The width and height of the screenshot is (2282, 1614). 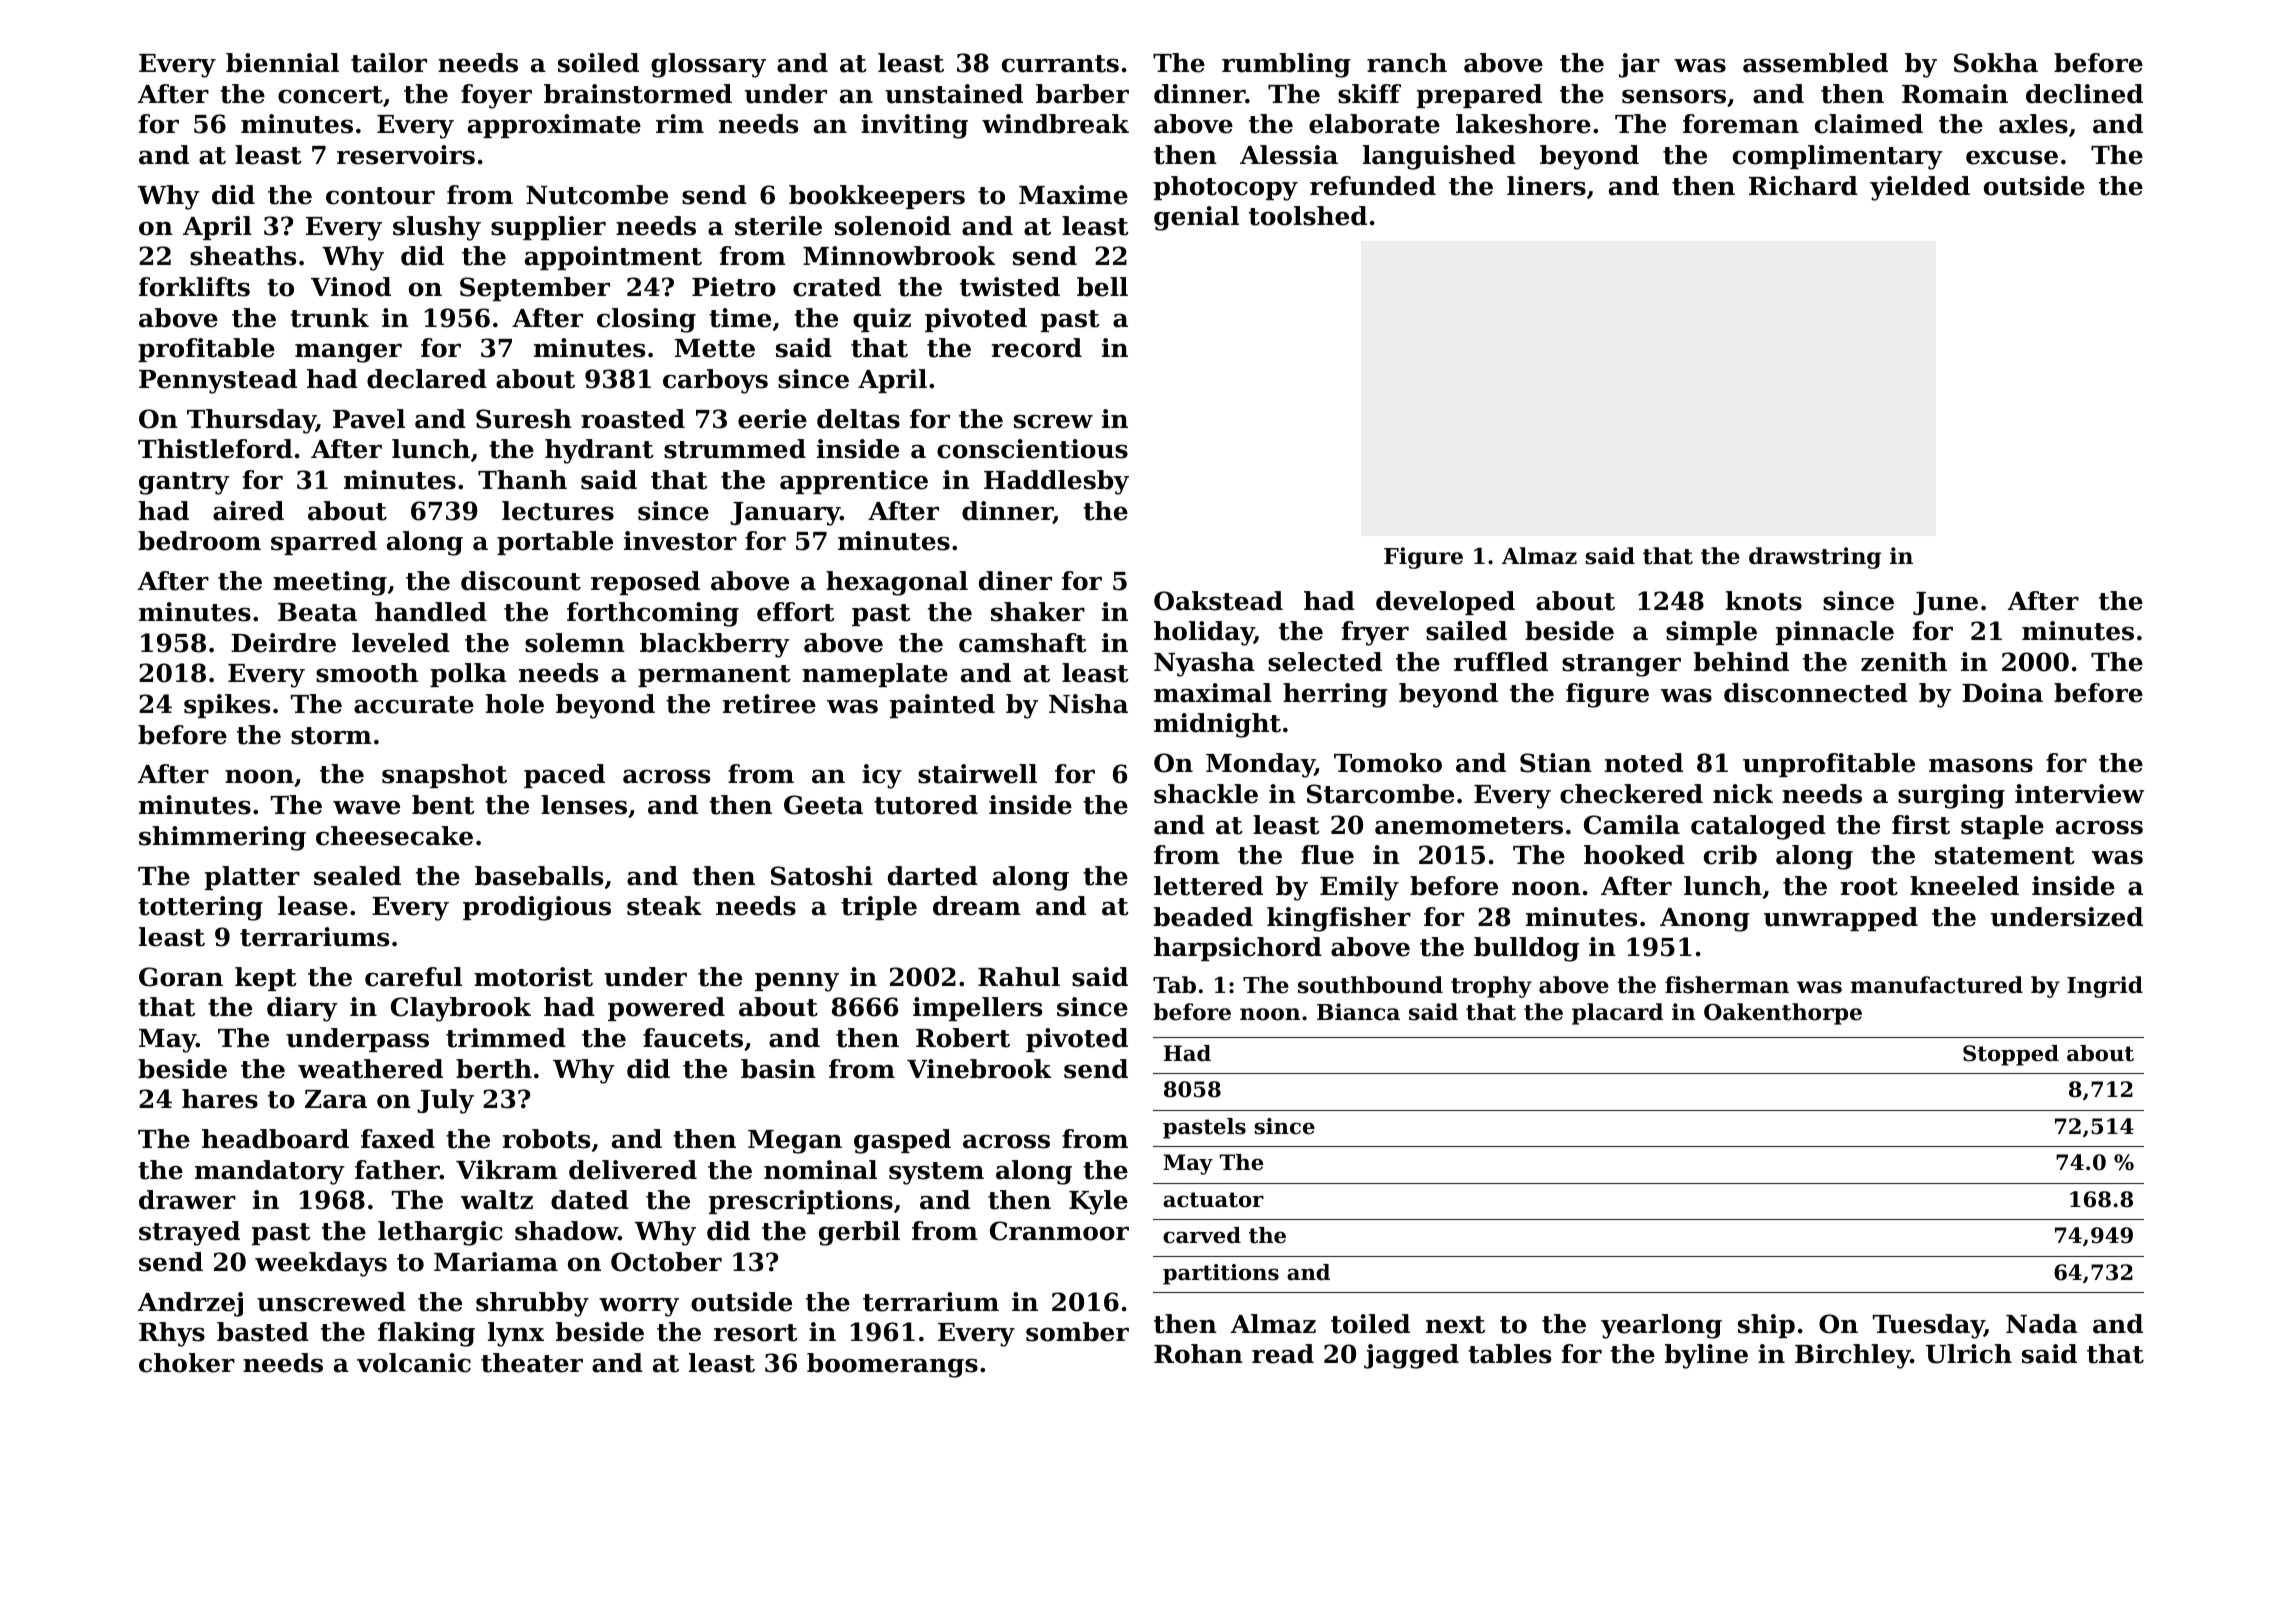 I want to click on Doina, so click(x=2002, y=693).
